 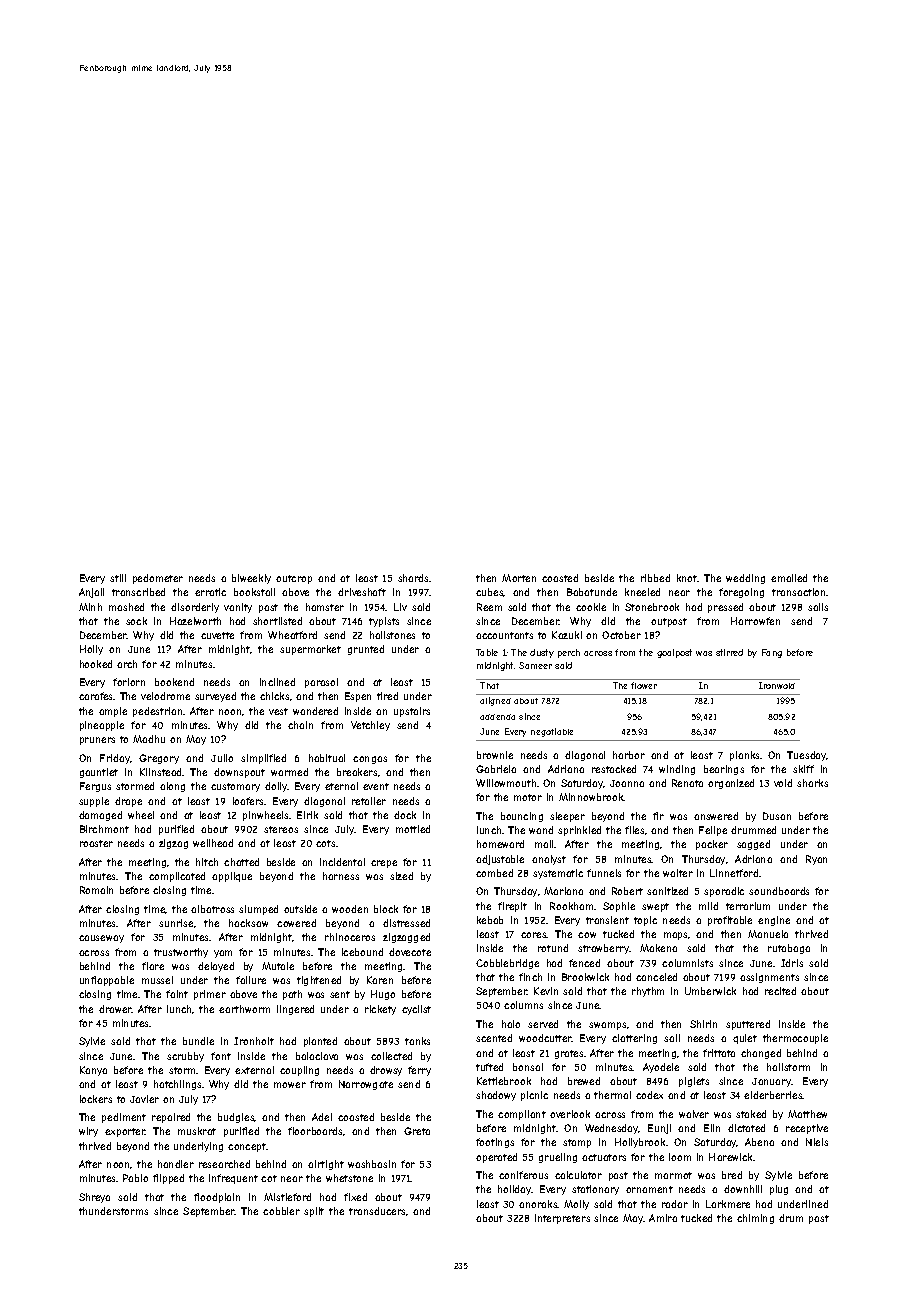 What do you see at coordinates (251, 980) in the image?
I see `failure` at bounding box center [251, 980].
